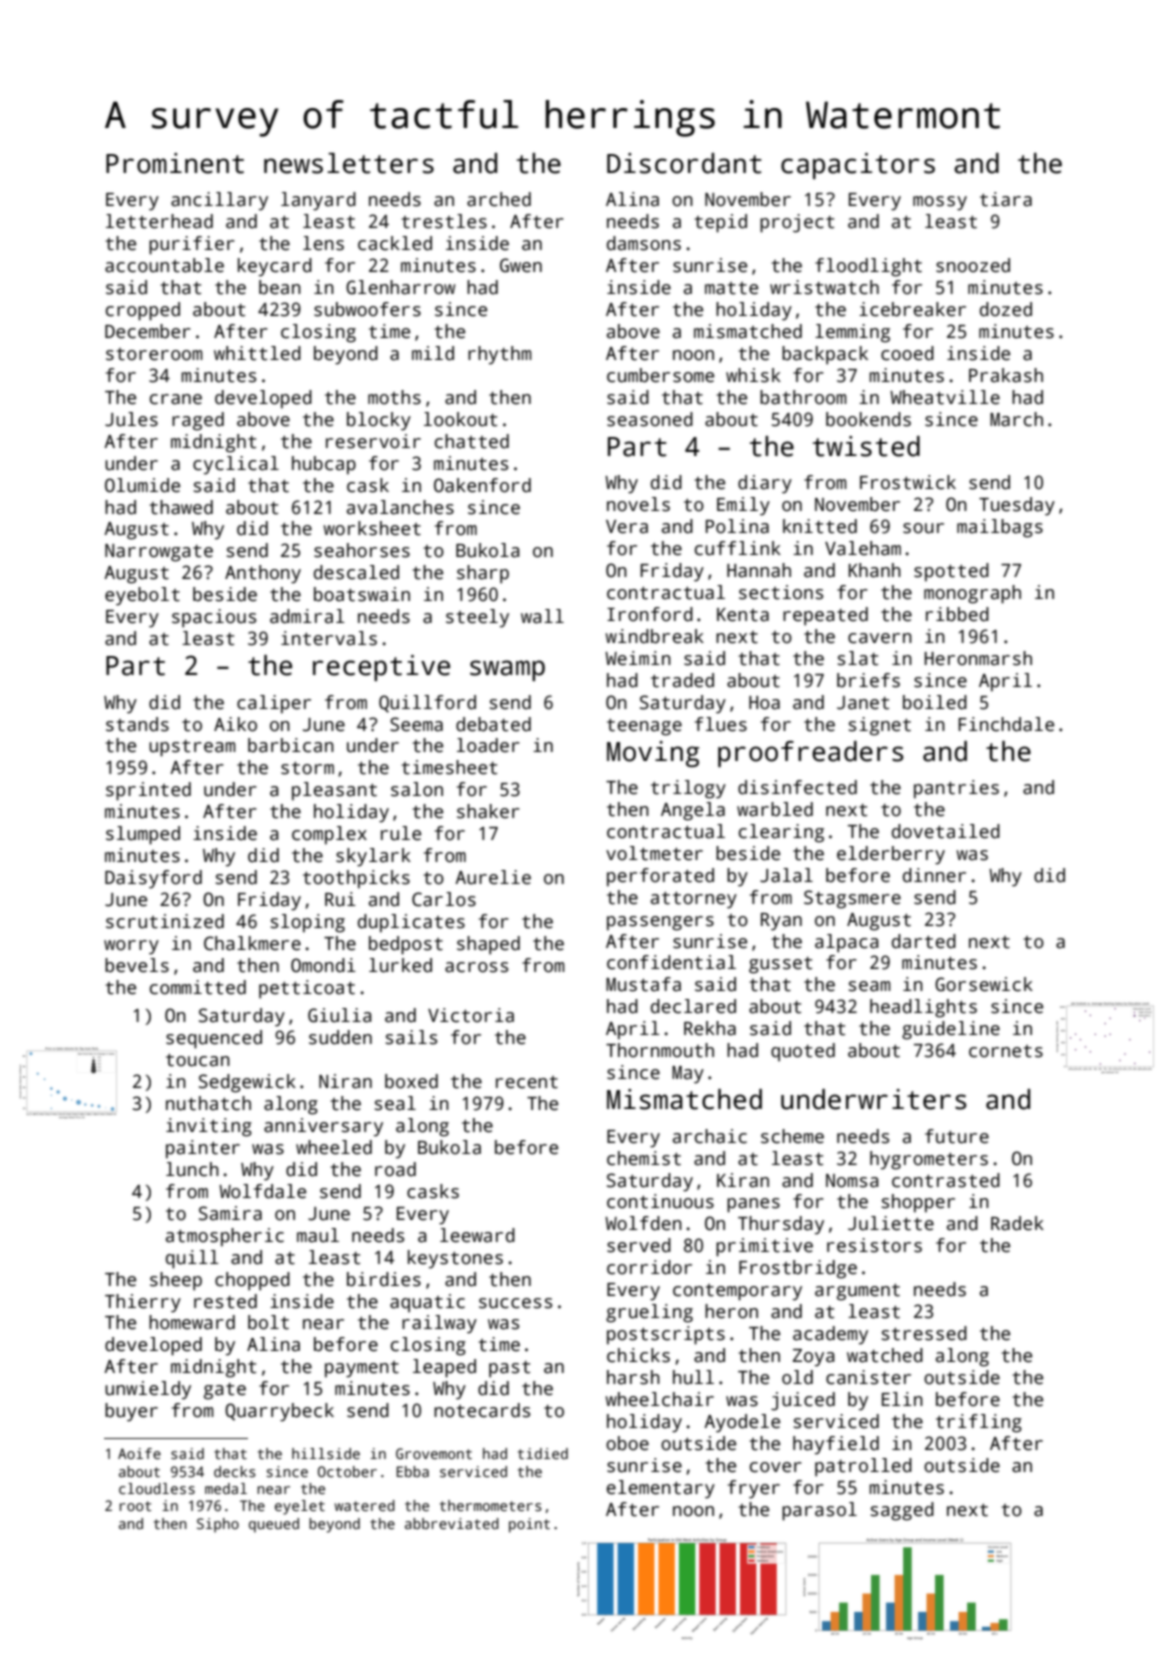 This screenshot has height=1664, width=1176. What do you see at coordinates (825, 616) in the screenshot?
I see `repeated` at bounding box center [825, 616].
